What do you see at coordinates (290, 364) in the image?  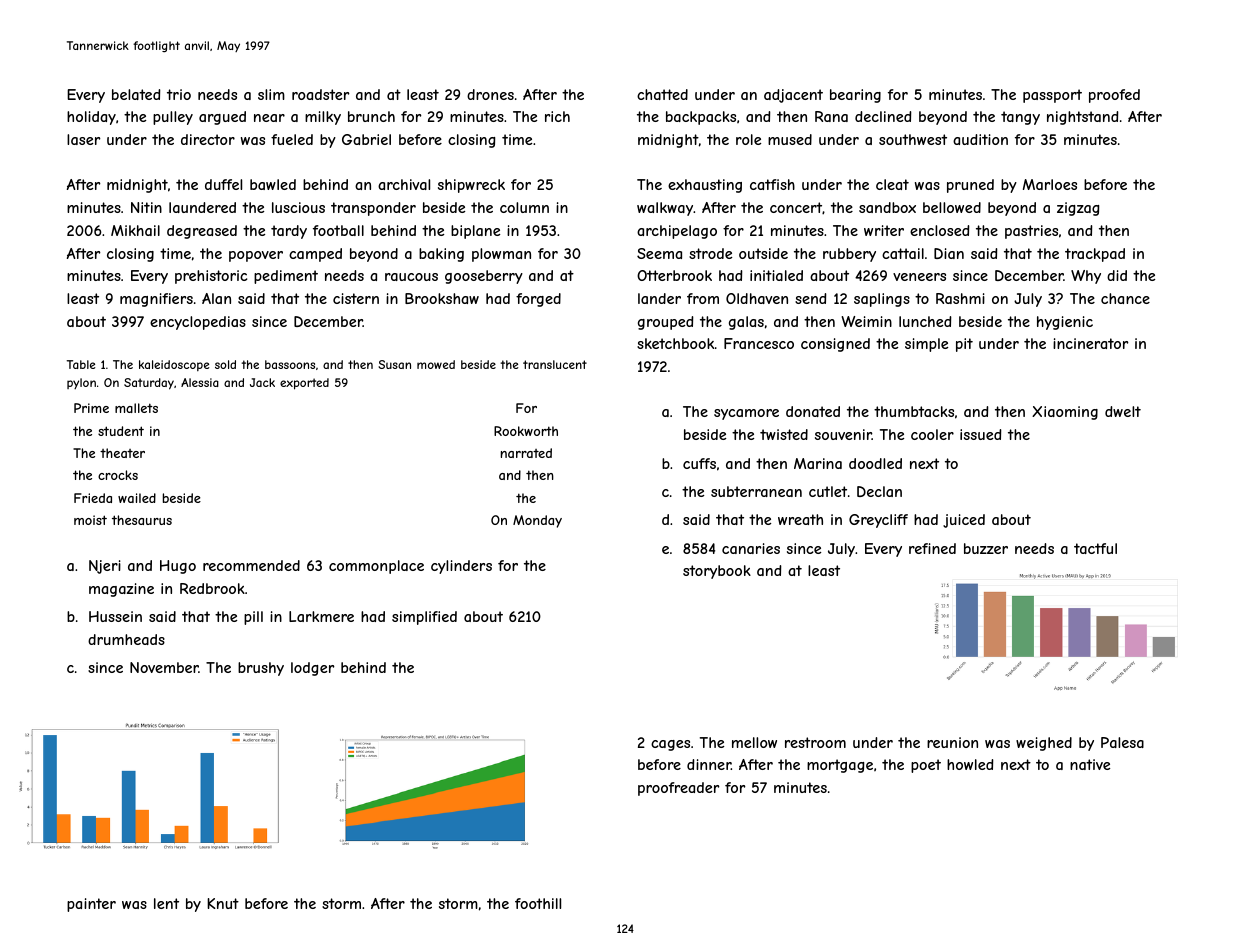 I see `bassoons` at bounding box center [290, 364].
